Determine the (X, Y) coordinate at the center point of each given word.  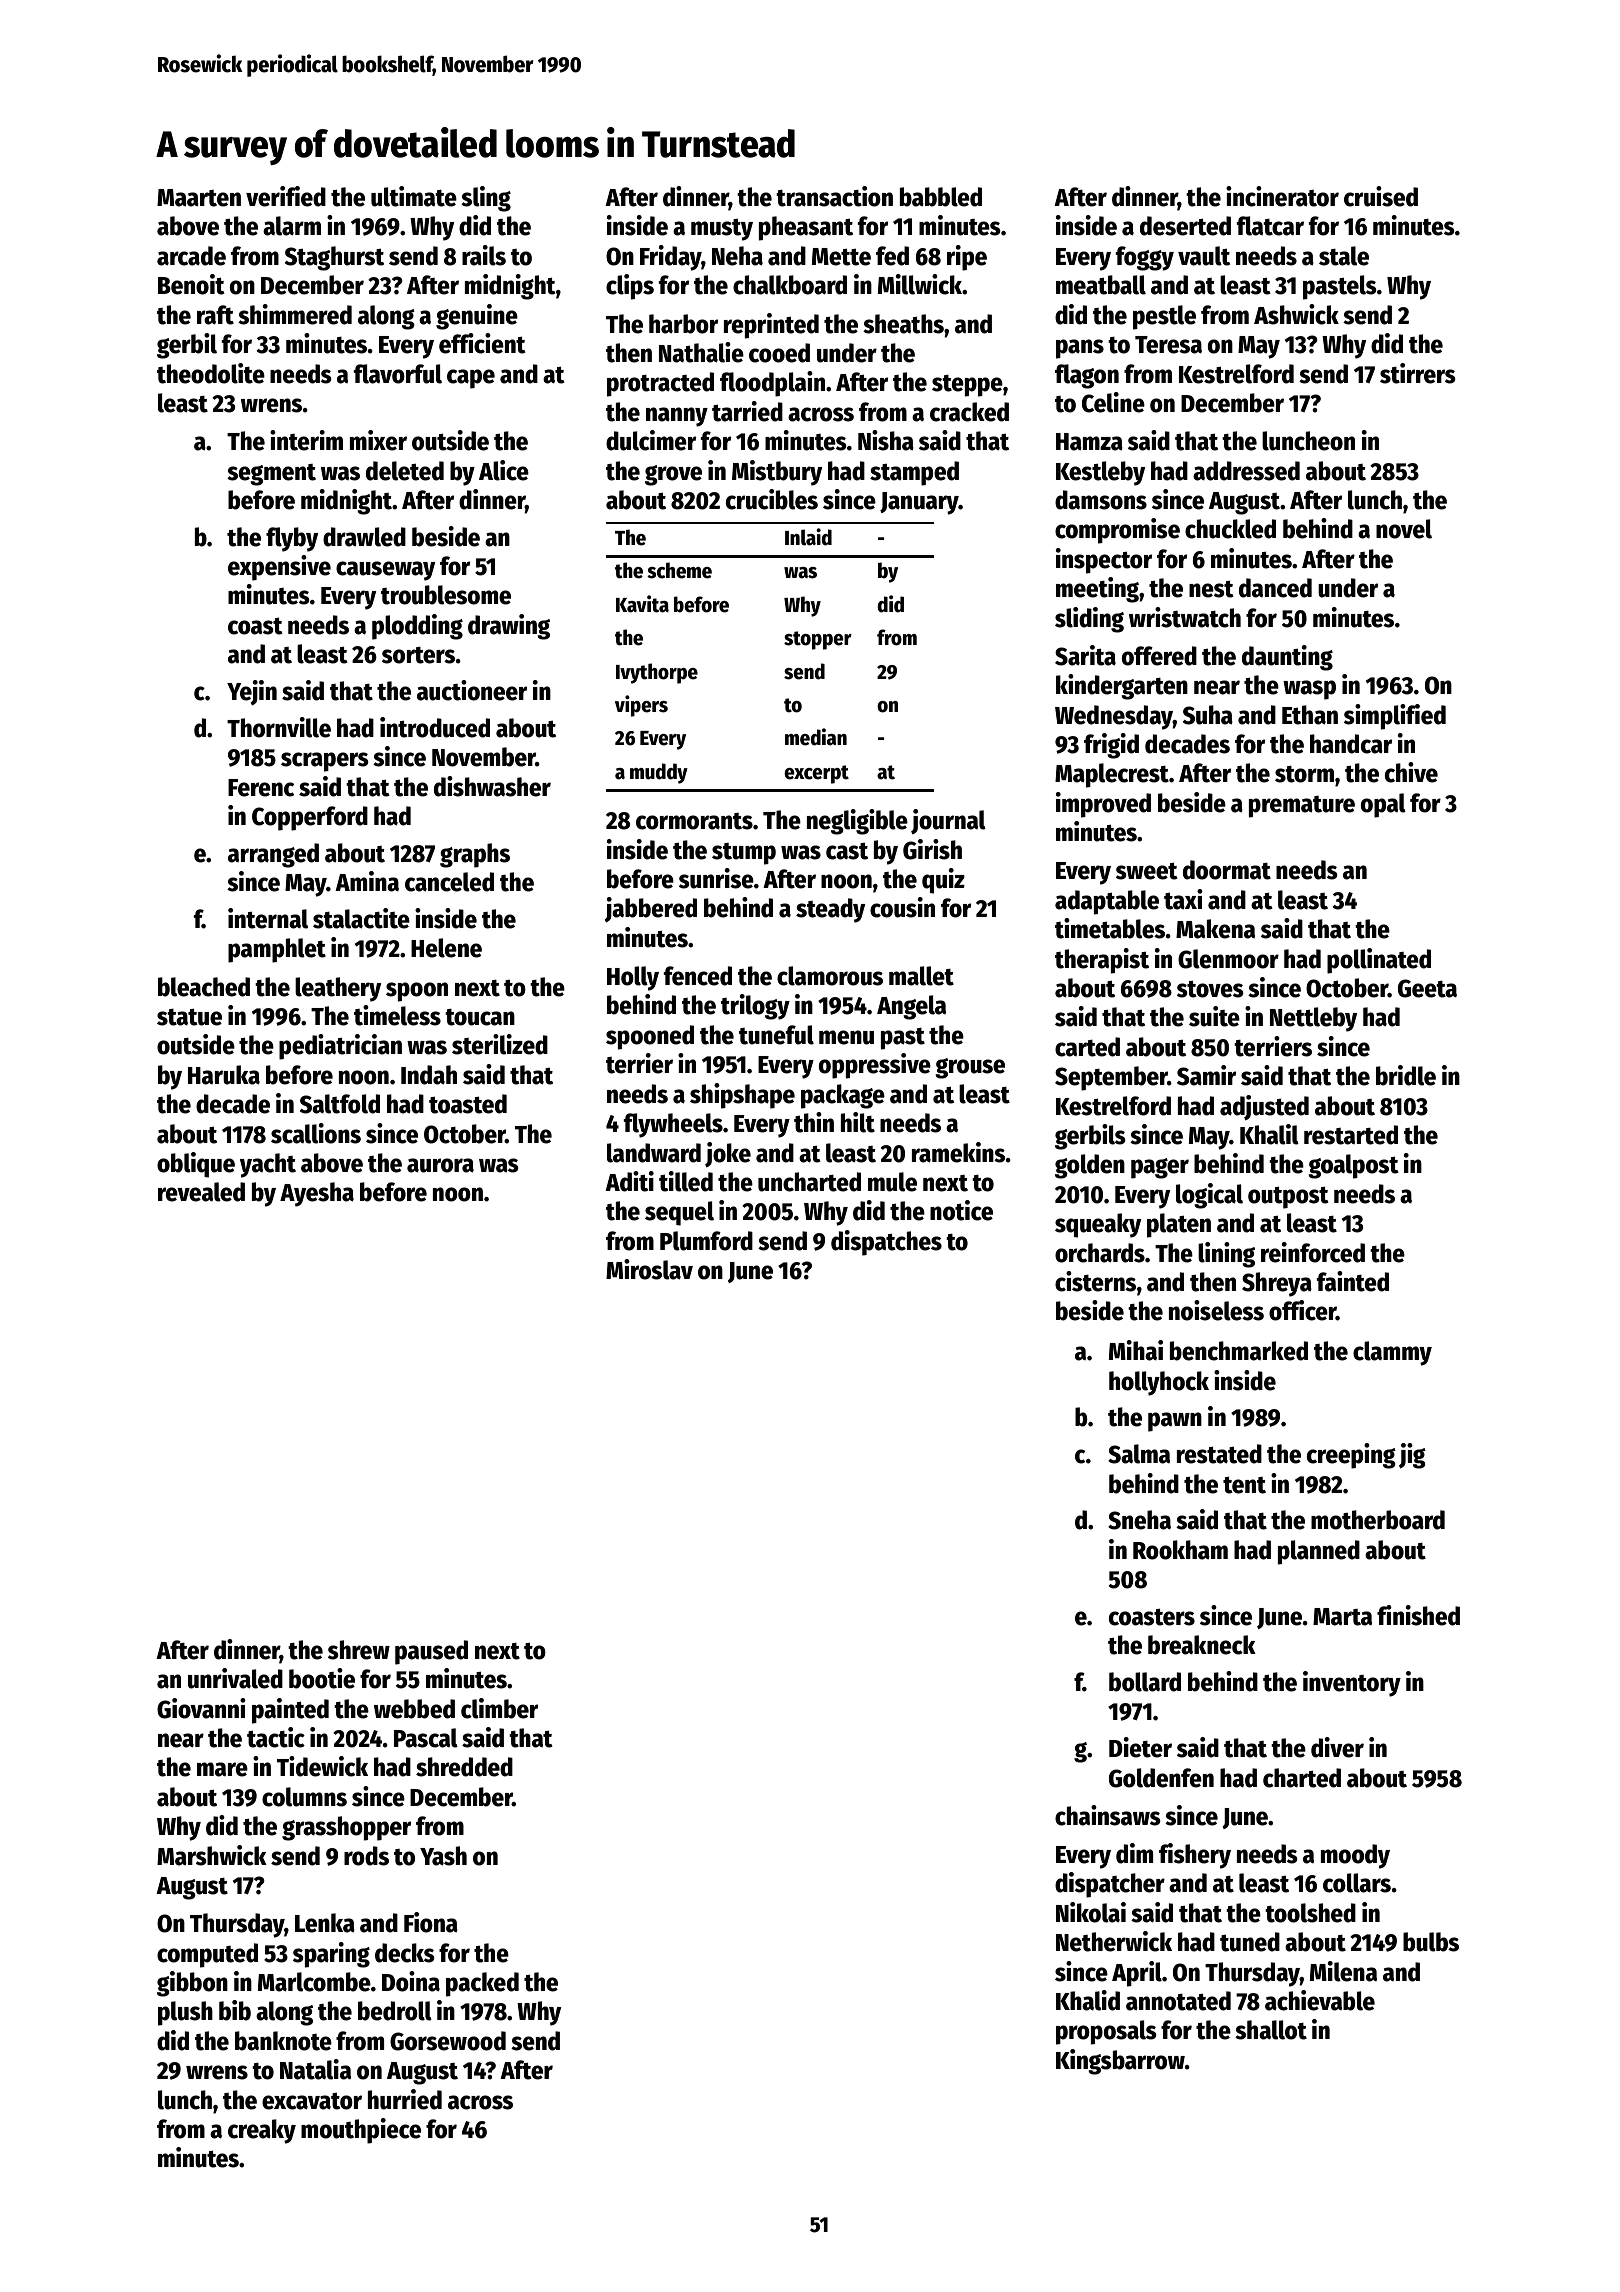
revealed (201, 1192)
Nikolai (1091, 1912)
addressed (1246, 471)
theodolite (211, 373)
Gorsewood (448, 2041)
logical (1209, 1196)
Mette (841, 257)
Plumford (706, 1241)
